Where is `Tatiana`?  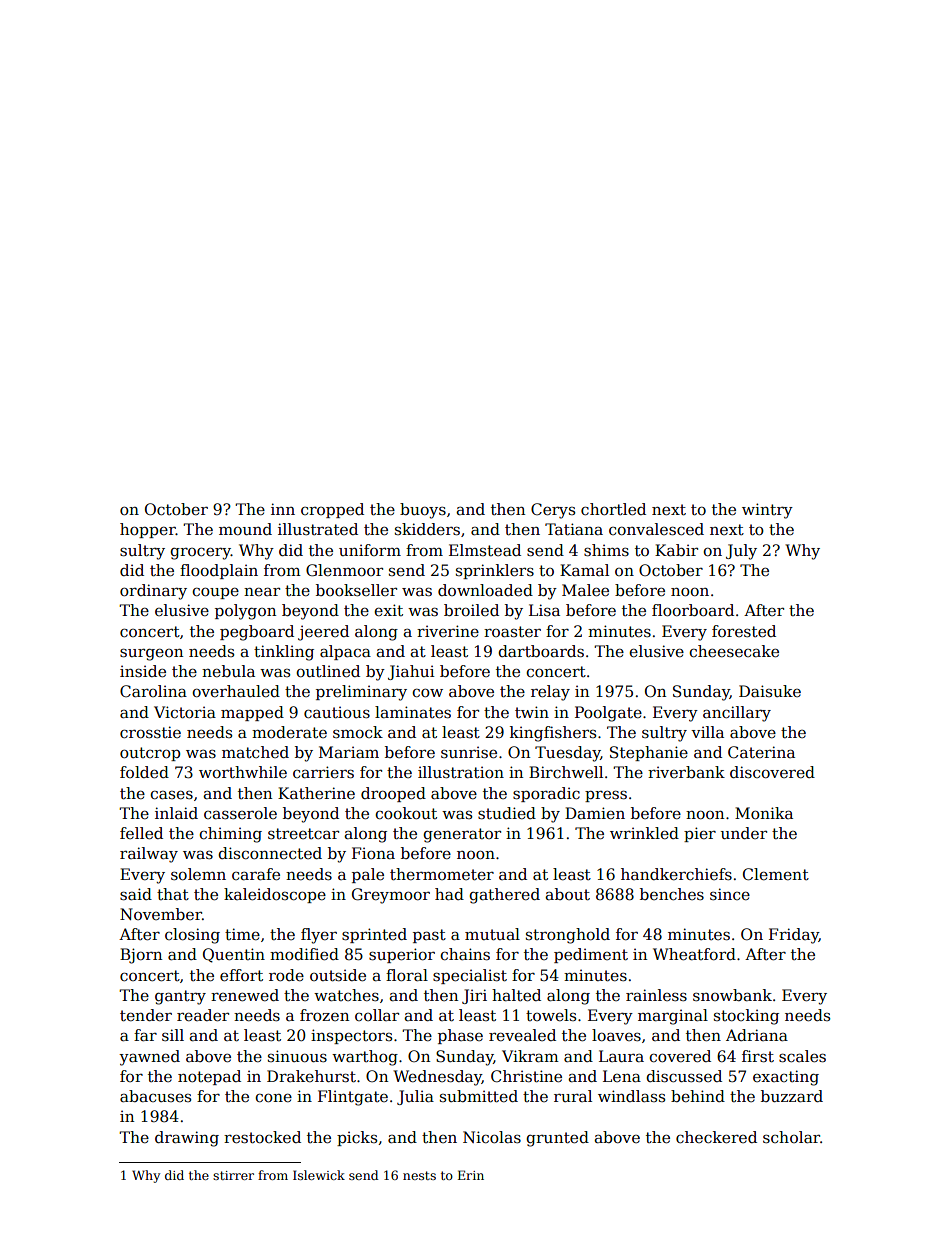 Tatiana is located at coordinates (574, 529).
